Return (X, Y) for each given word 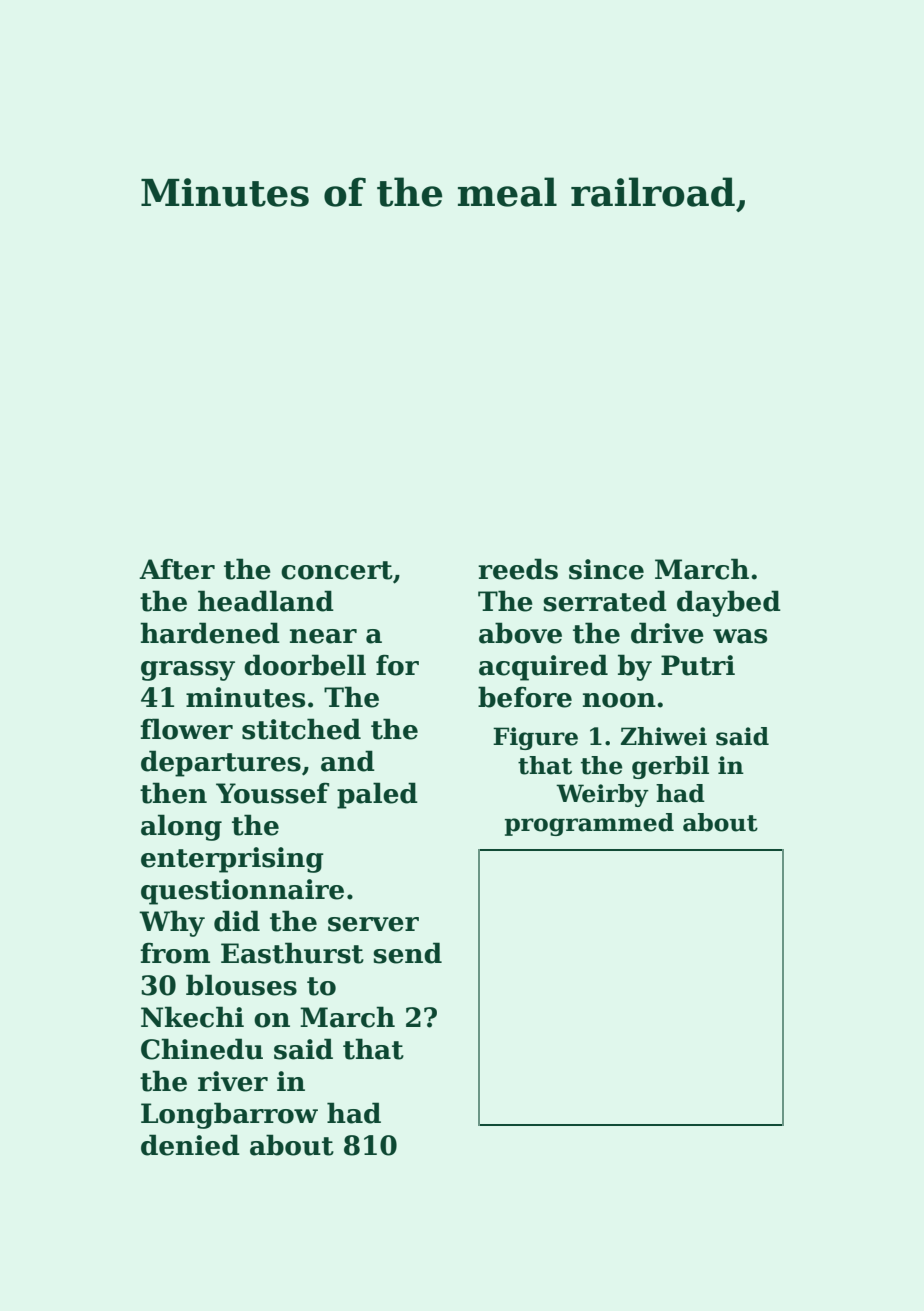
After (177, 569)
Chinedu (202, 1049)
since (606, 569)
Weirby (602, 795)
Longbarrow (229, 1115)
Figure (535, 738)
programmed (589, 824)
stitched (301, 729)
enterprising (232, 860)
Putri (698, 665)
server (373, 924)
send (407, 953)
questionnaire (242, 892)
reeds (518, 569)
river (233, 1081)
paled (377, 795)
